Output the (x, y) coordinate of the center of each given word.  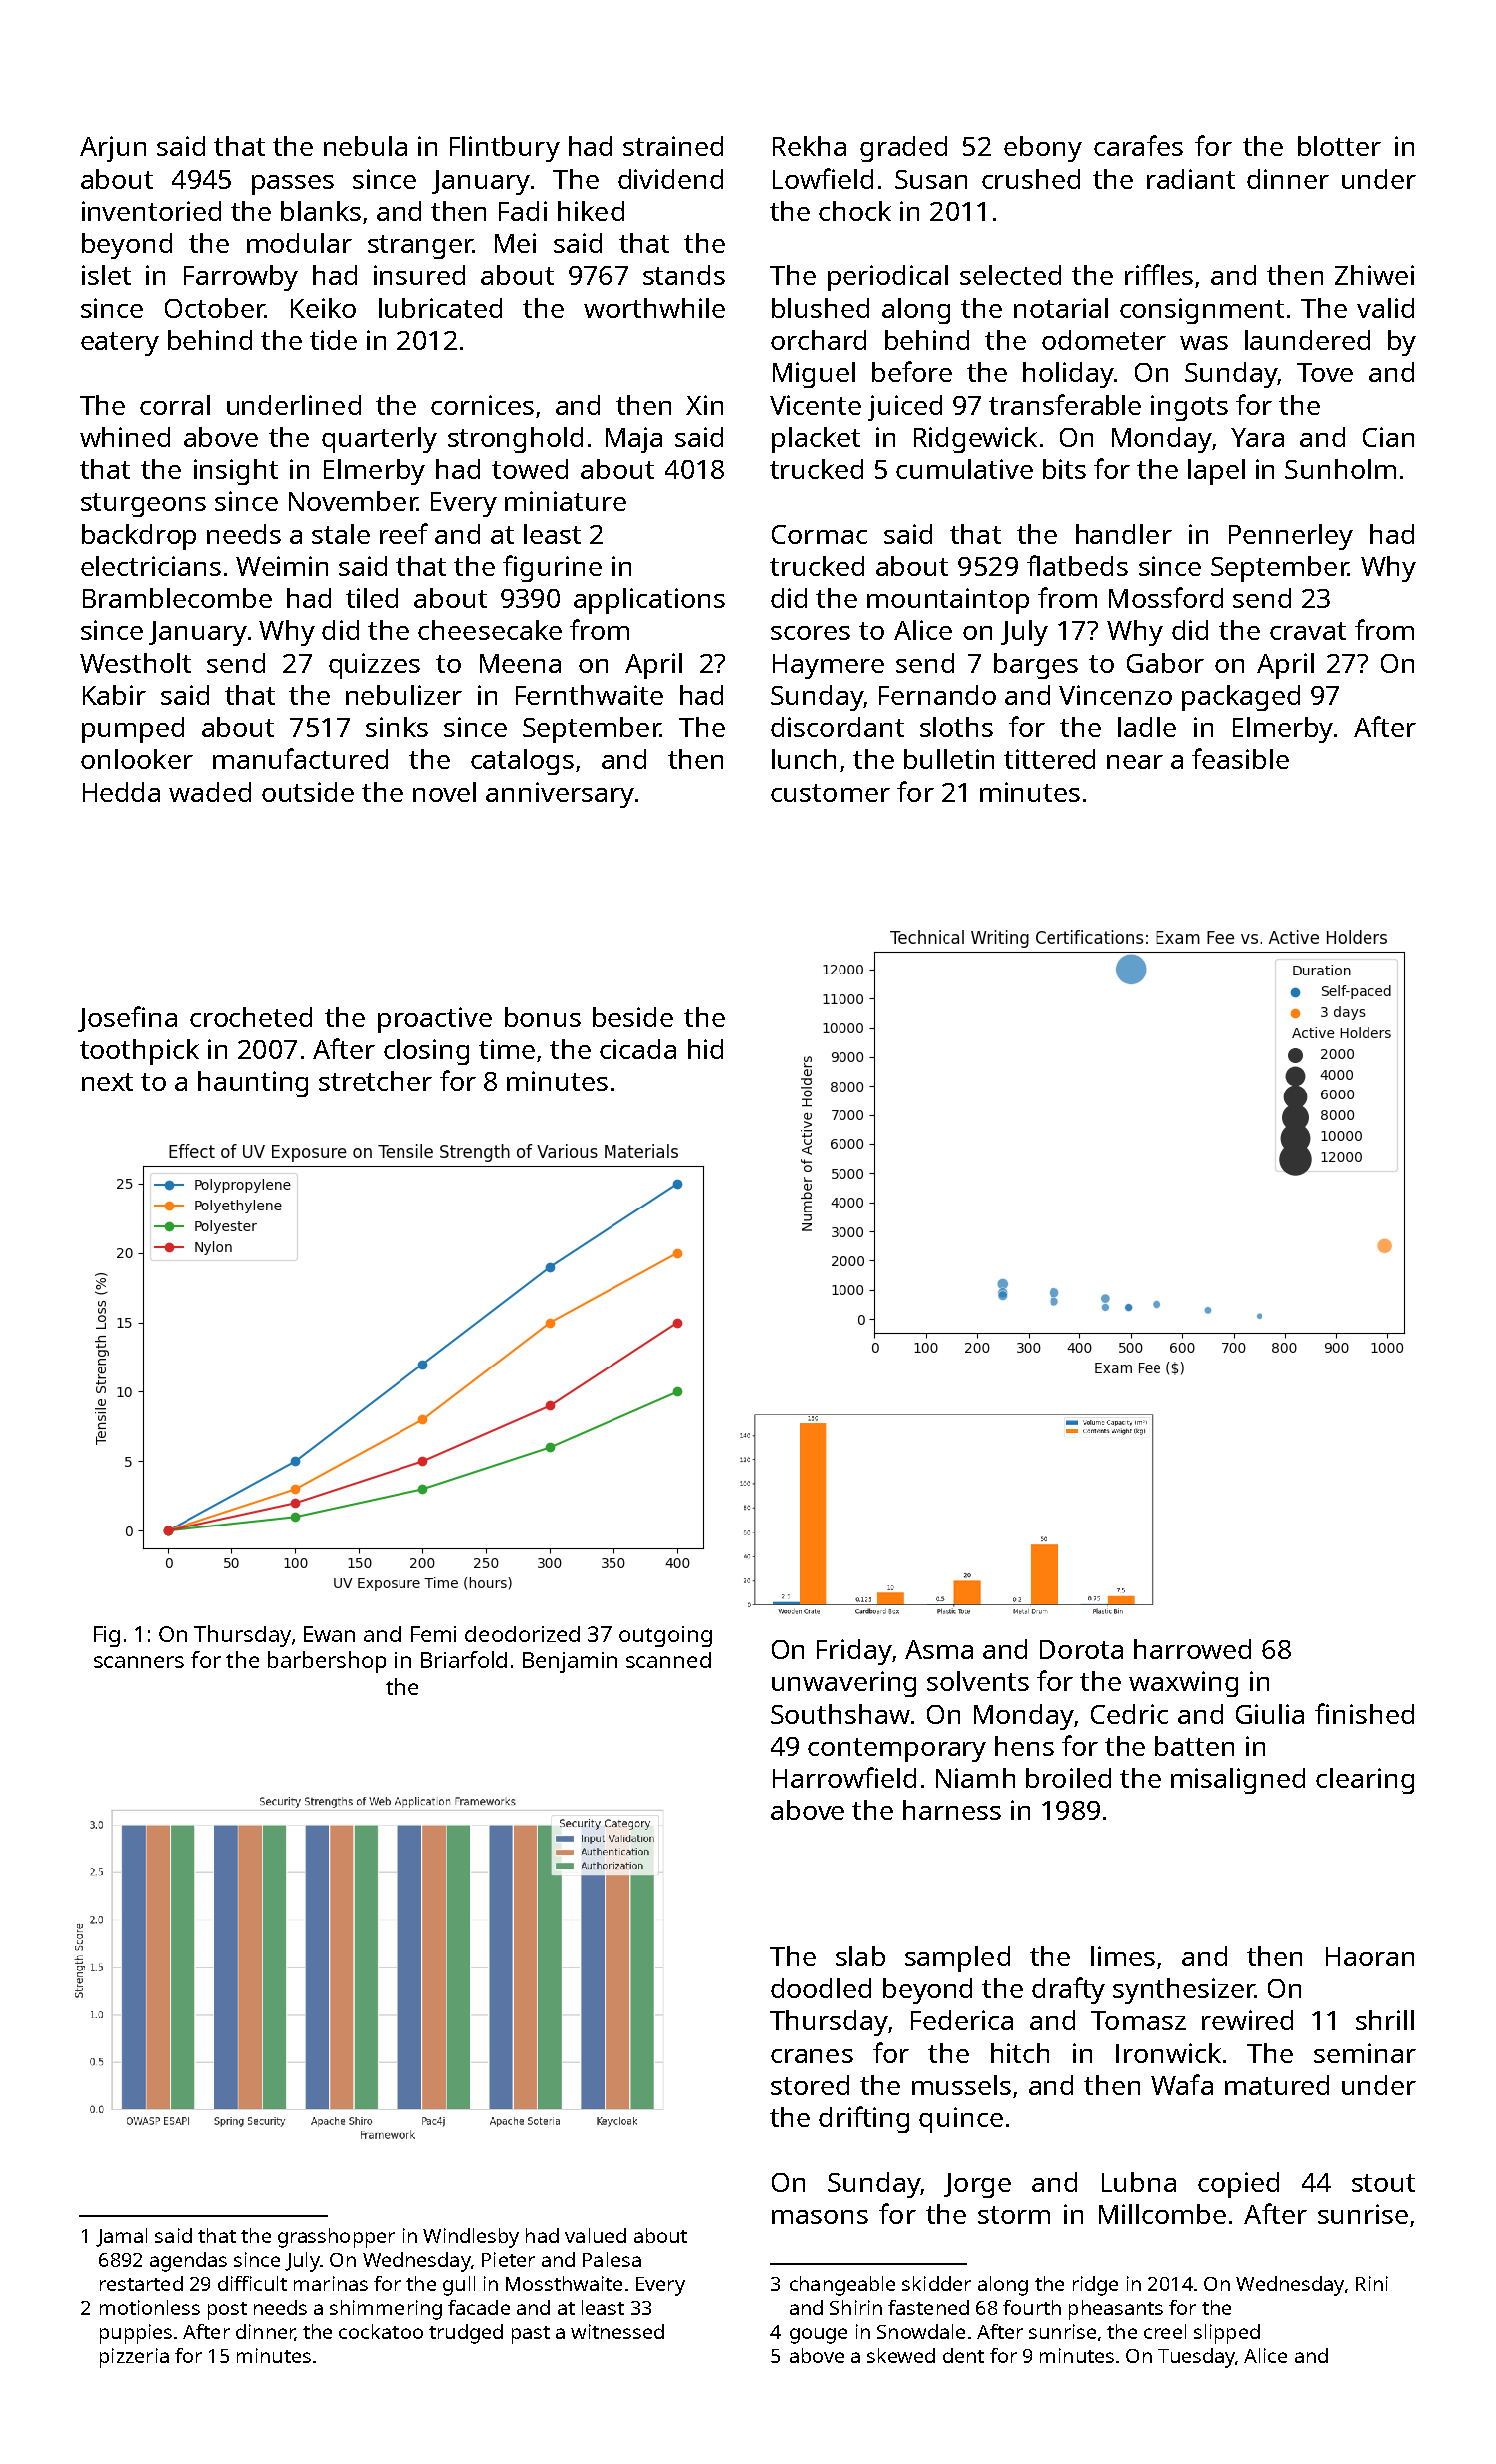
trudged (466, 2334)
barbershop (327, 1662)
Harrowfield (844, 1777)
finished (1364, 1713)
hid (705, 1049)
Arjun (113, 149)
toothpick (139, 1052)
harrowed (1192, 1649)
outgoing (665, 1636)
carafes (1138, 145)
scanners (139, 1662)
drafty (1068, 1990)
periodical (888, 278)
